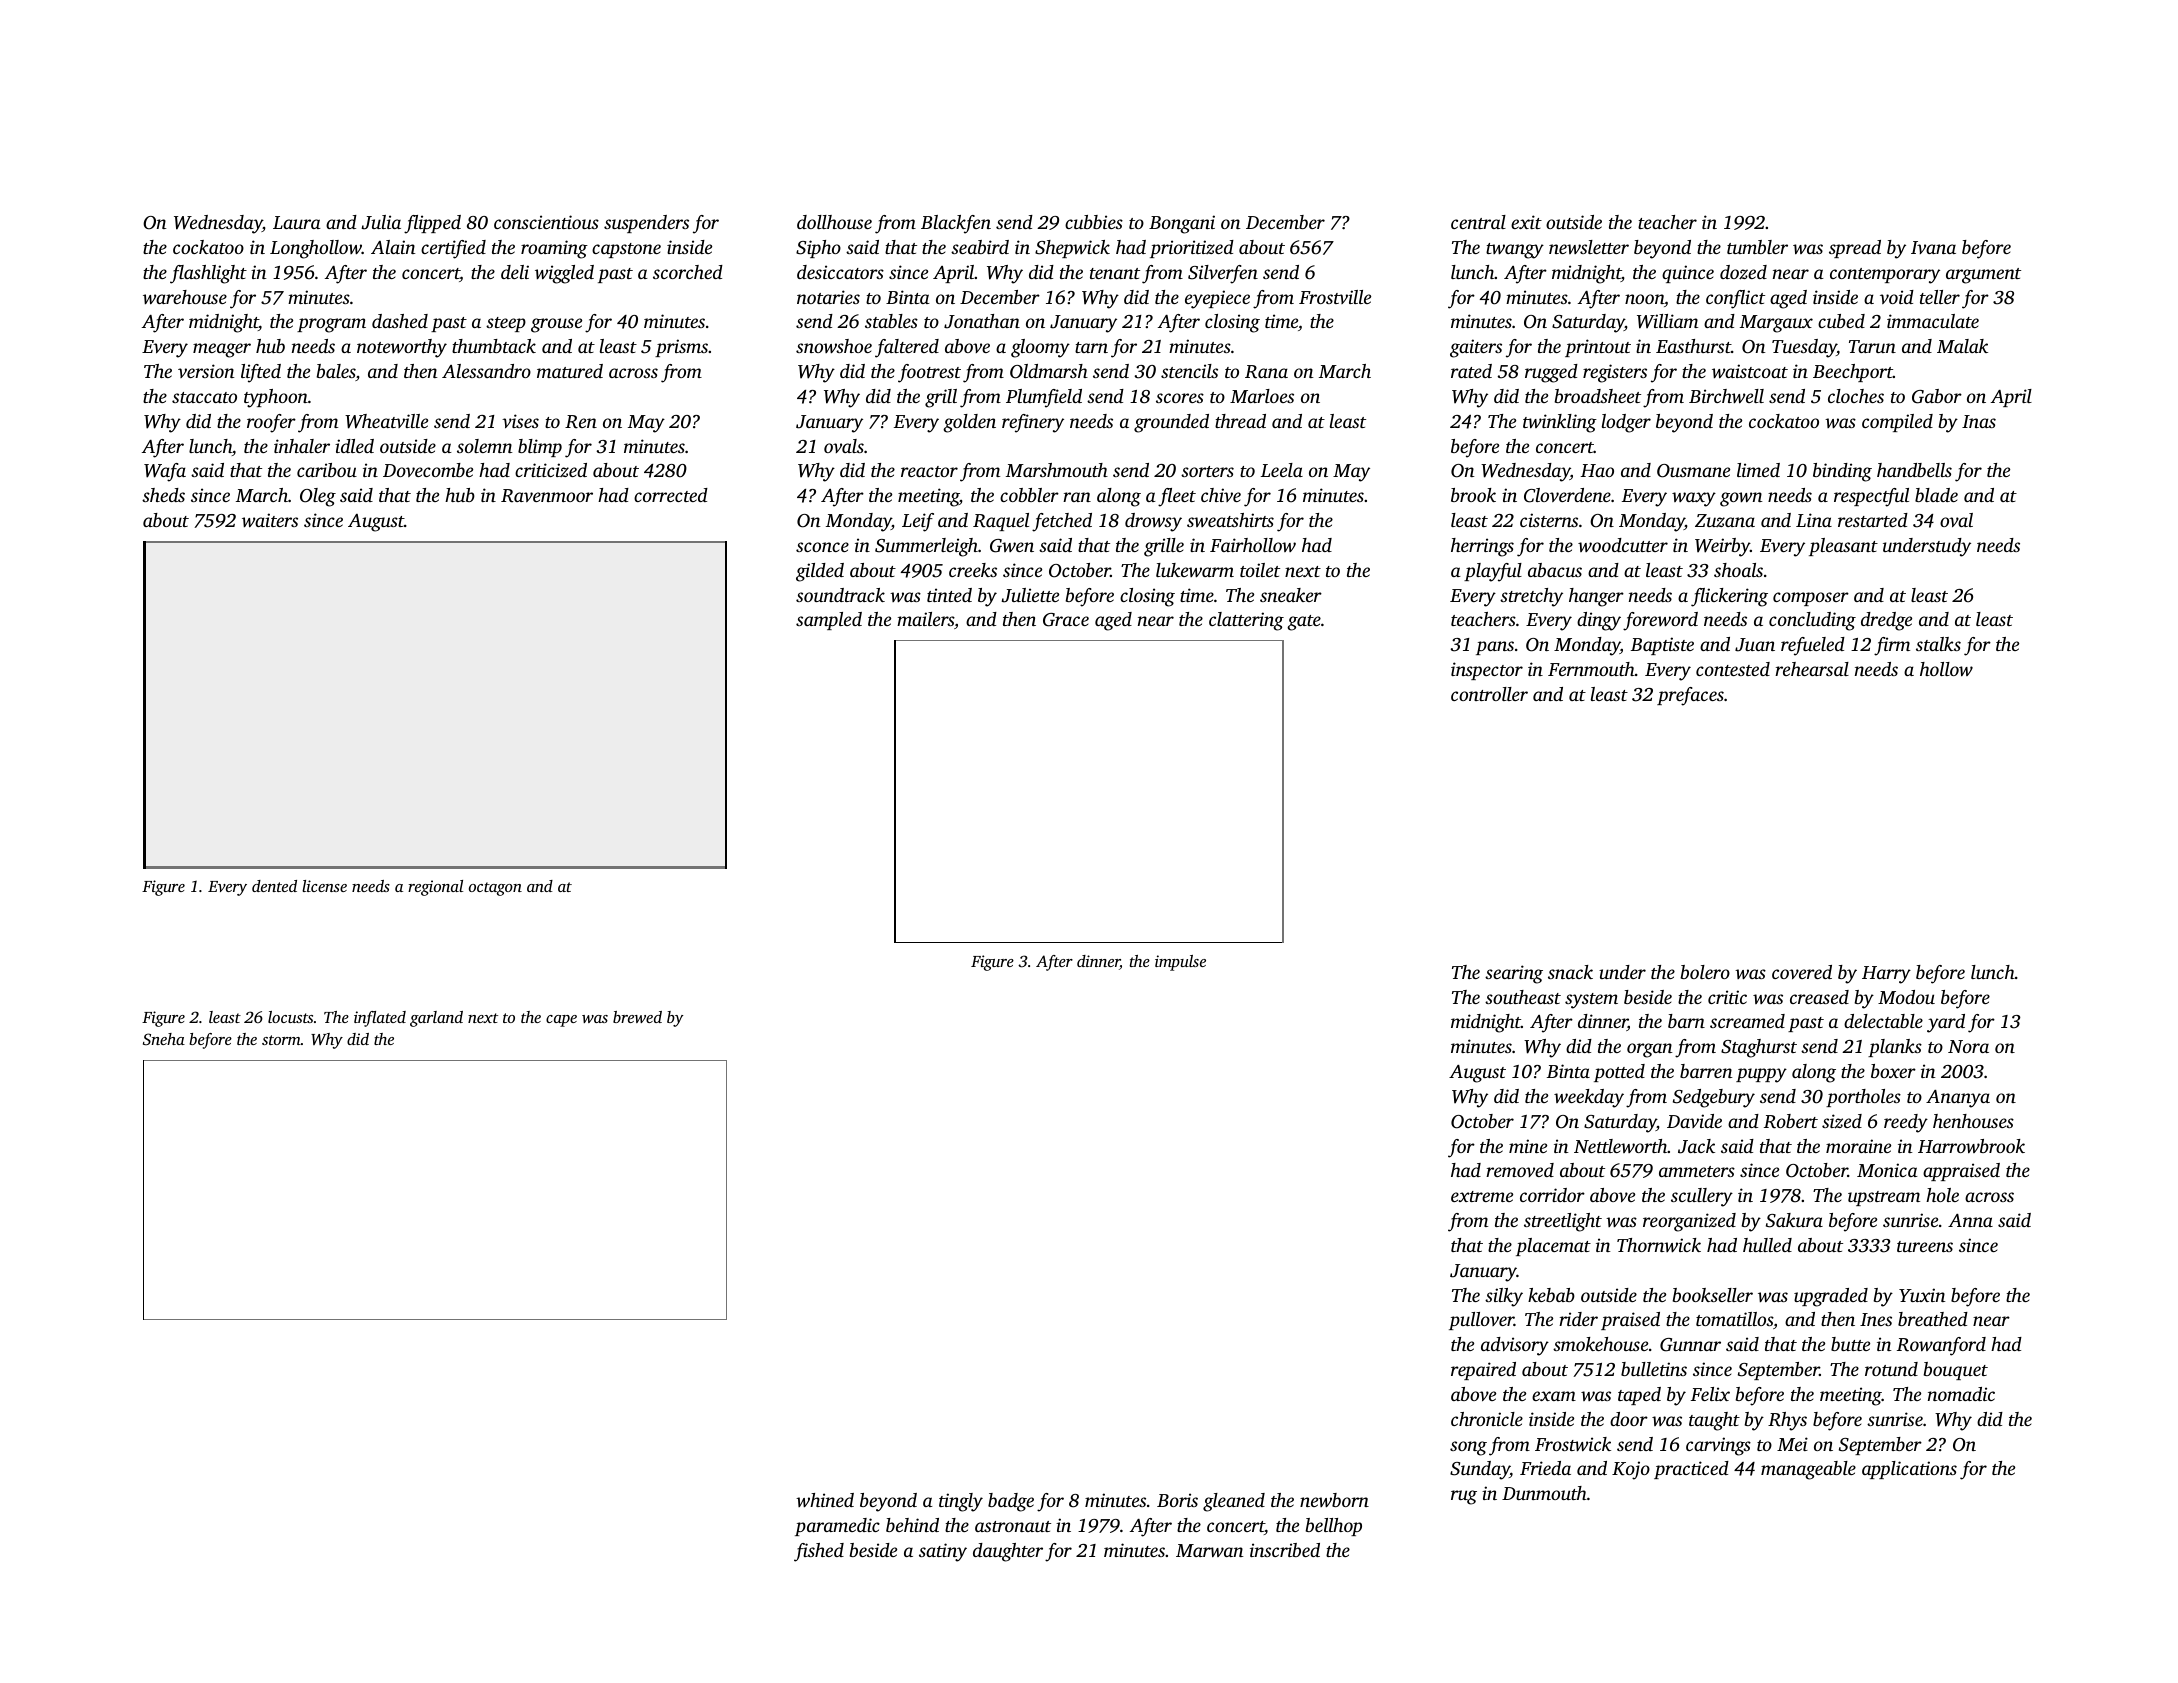 This page has height=1683, width=2178. Describe the element at coordinates (546, 222) in the page. I see `conscientious` at that location.
